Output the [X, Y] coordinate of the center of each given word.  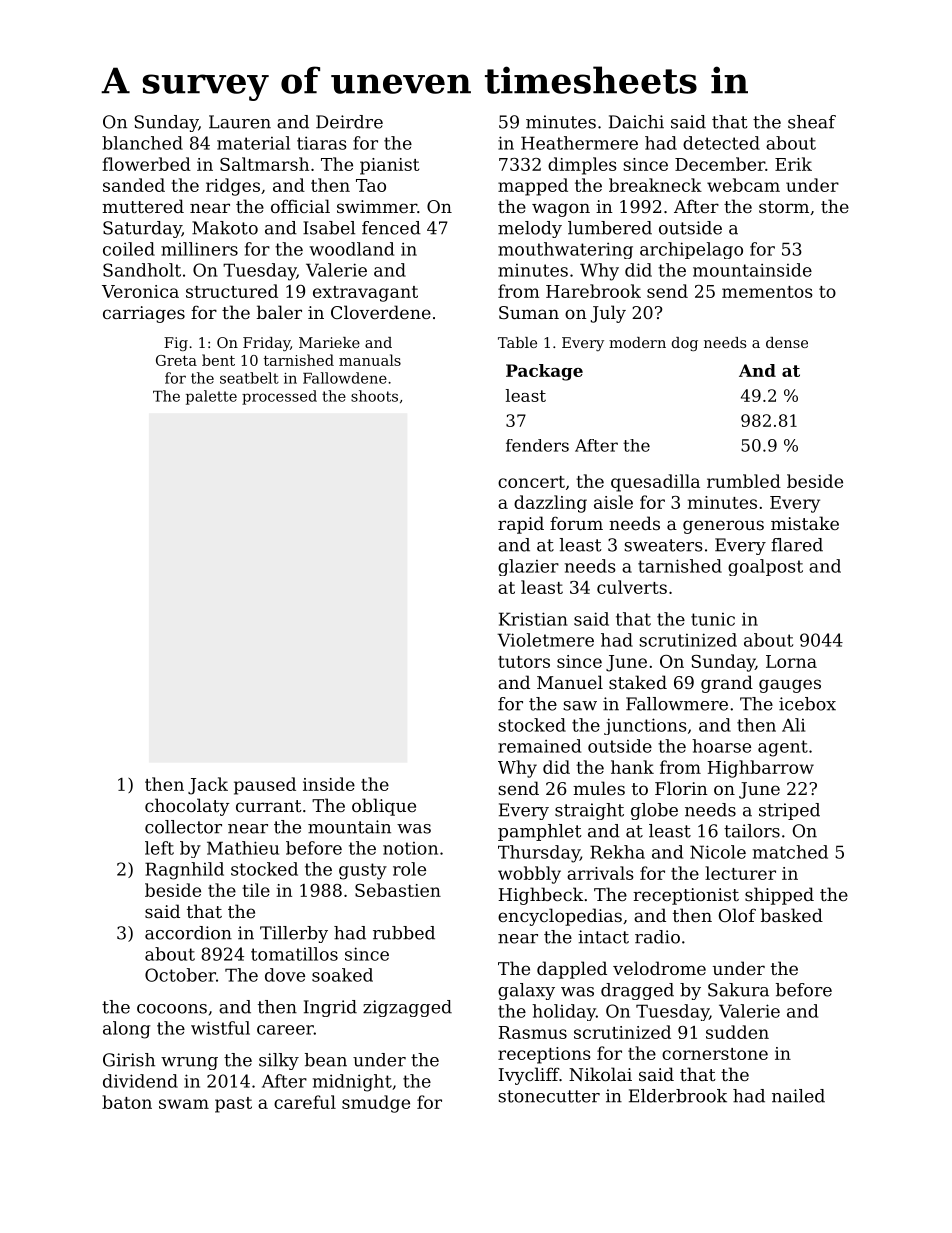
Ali [793, 725]
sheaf [812, 122]
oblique [384, 807]
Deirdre [349, 122]
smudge [376, 1104]
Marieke [329, 342]
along [127, 1030]
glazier [528, 567]
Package [544, 372]
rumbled [744, 481]
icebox [807, 704]
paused [265, 786]
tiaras [321, 143]
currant [269, 806]
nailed [798, 1096]
